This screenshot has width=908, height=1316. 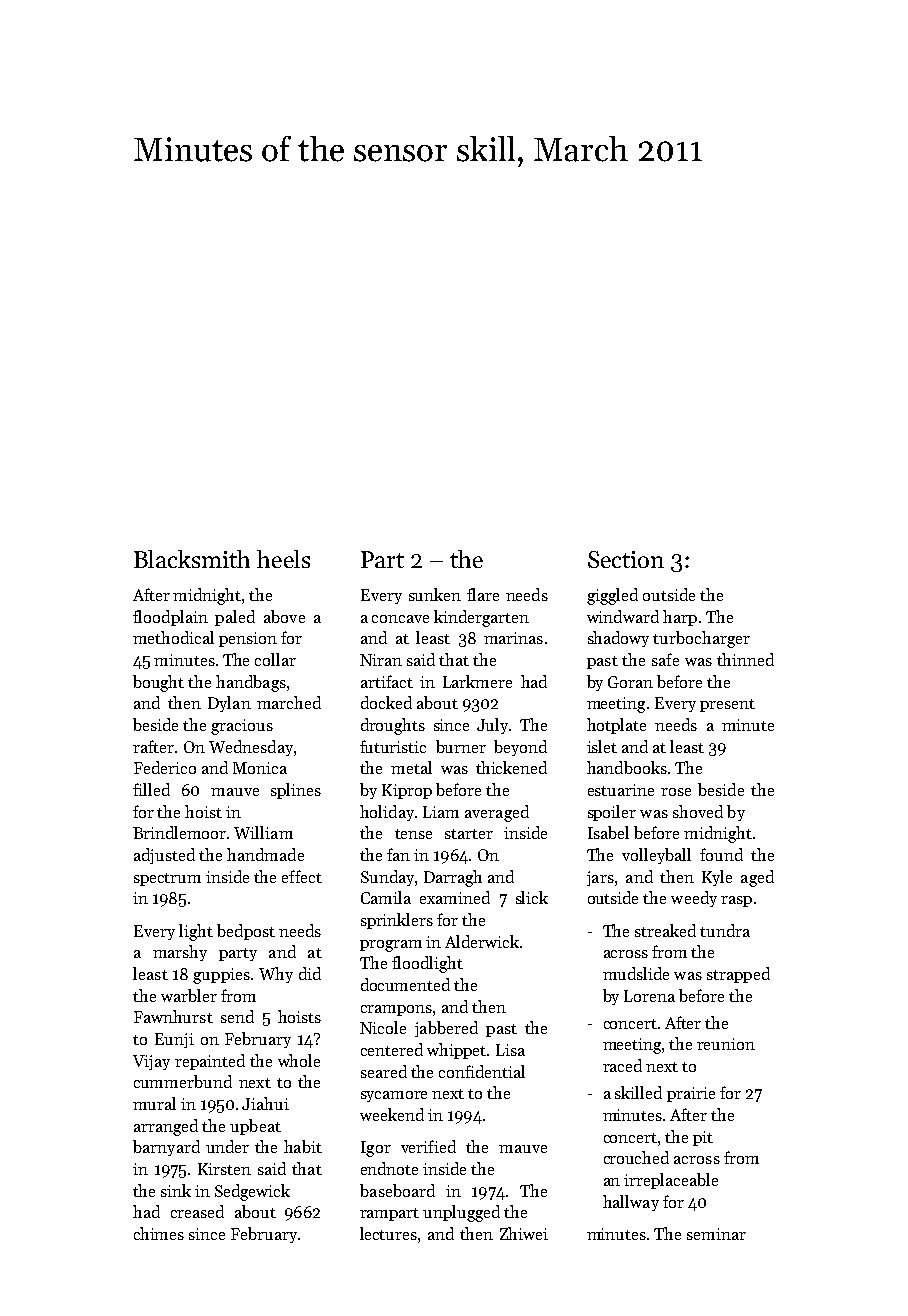 I want to click on did, so click(x=310, y=973).
